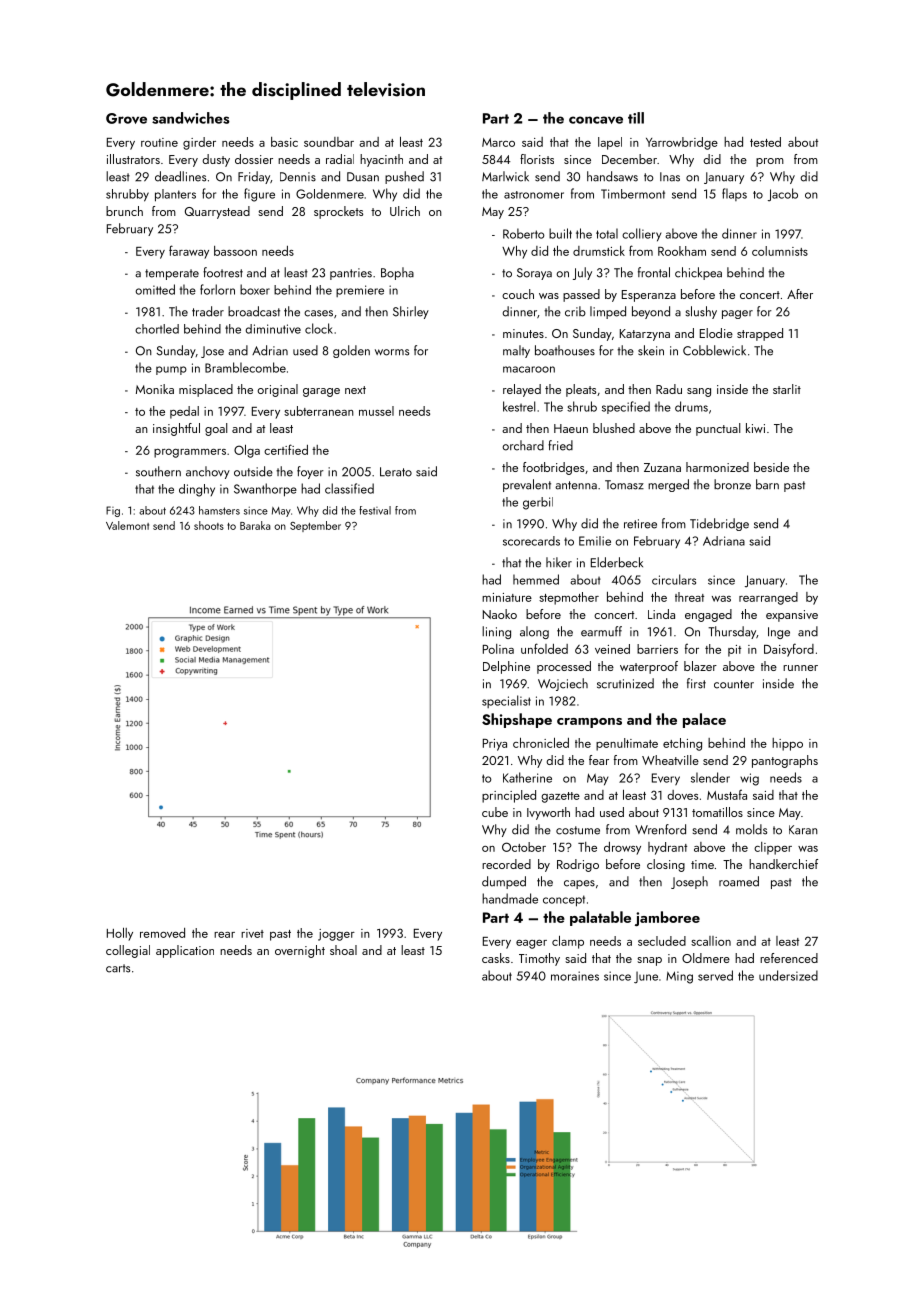 This image has width=924, height=1308. I want to click on Baraka, so click(255, 525).
